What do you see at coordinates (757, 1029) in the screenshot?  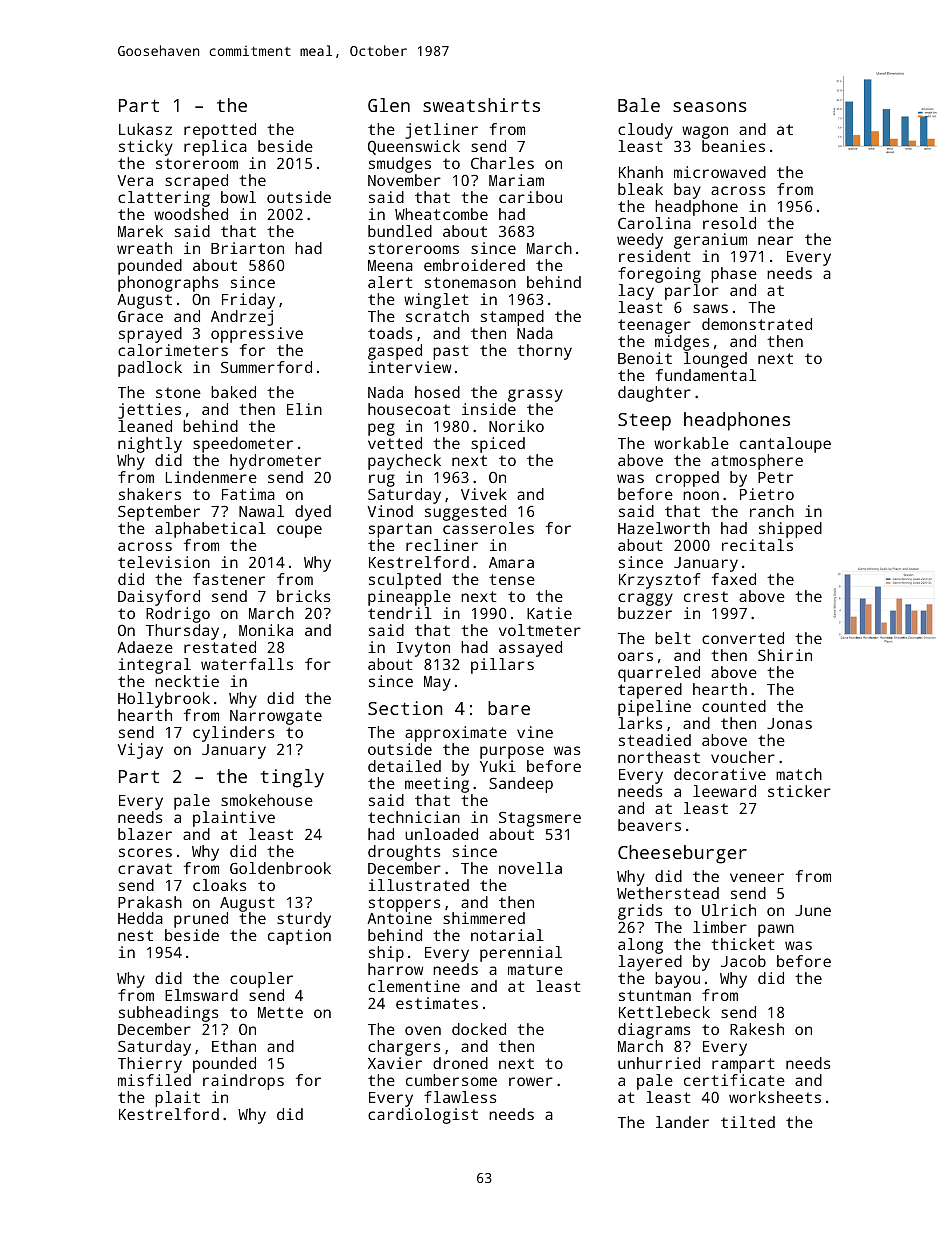 I see `Rakesh` at bounding box center [757, 1029].
